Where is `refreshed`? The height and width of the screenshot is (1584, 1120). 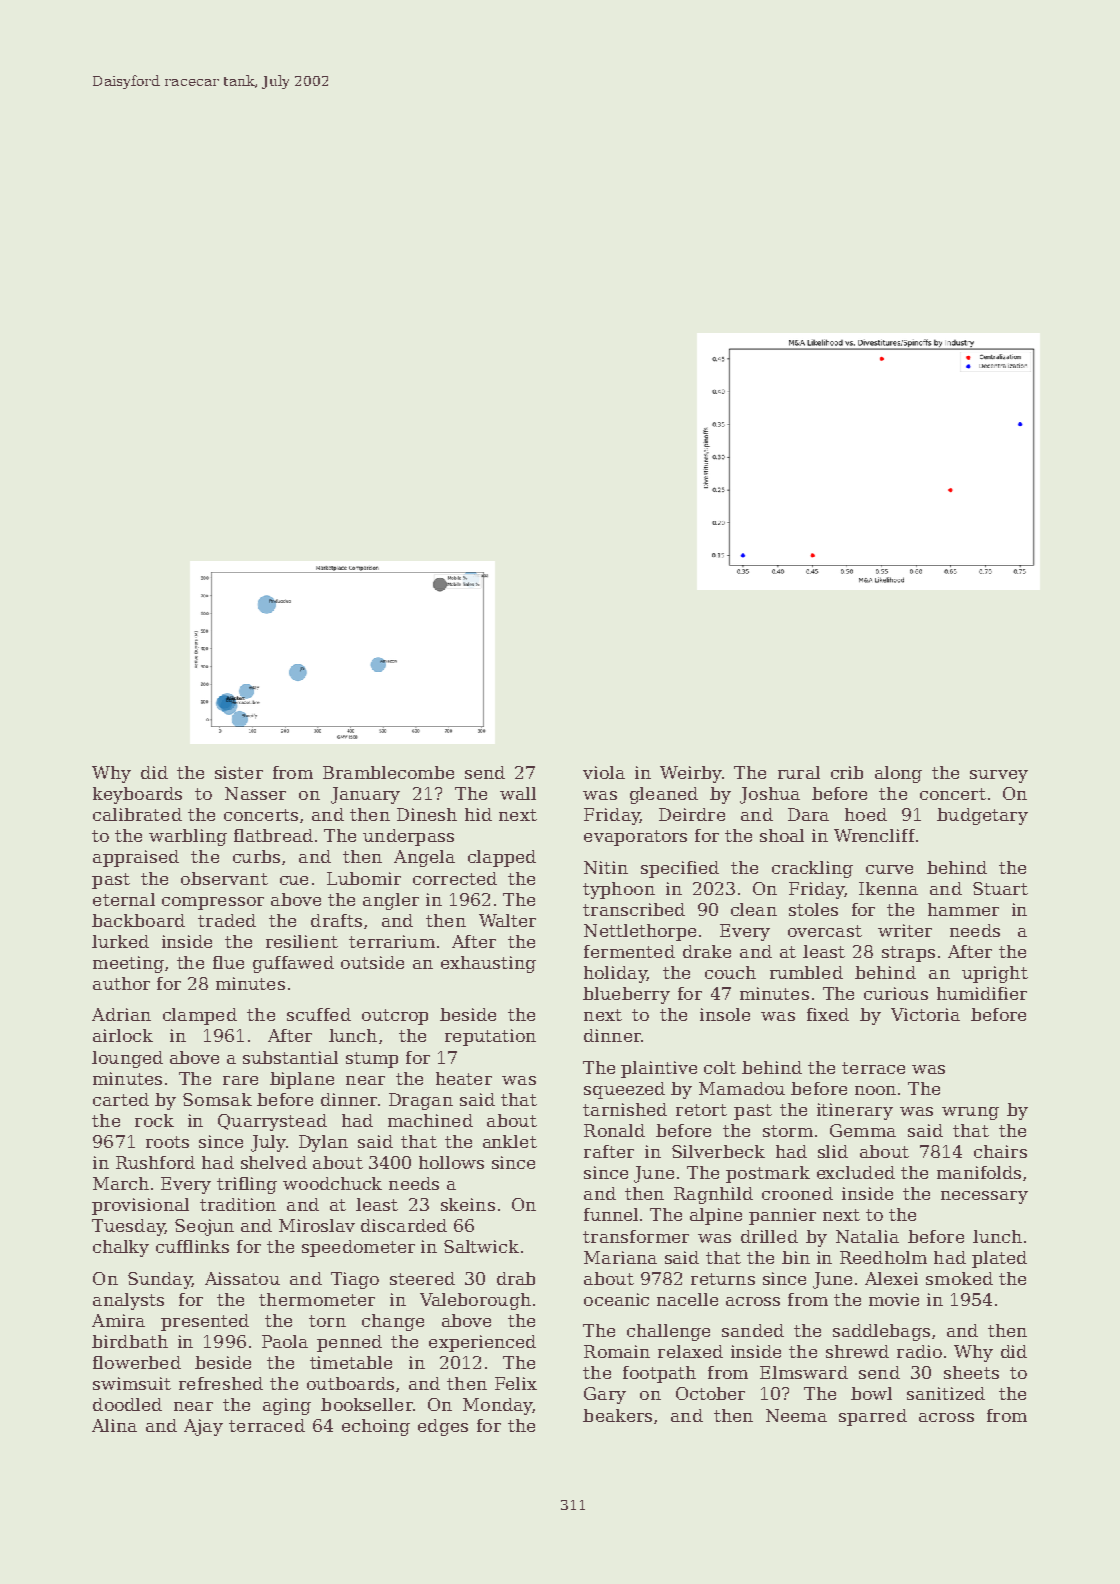
refreshed is located at coordinates (221, 1383).
